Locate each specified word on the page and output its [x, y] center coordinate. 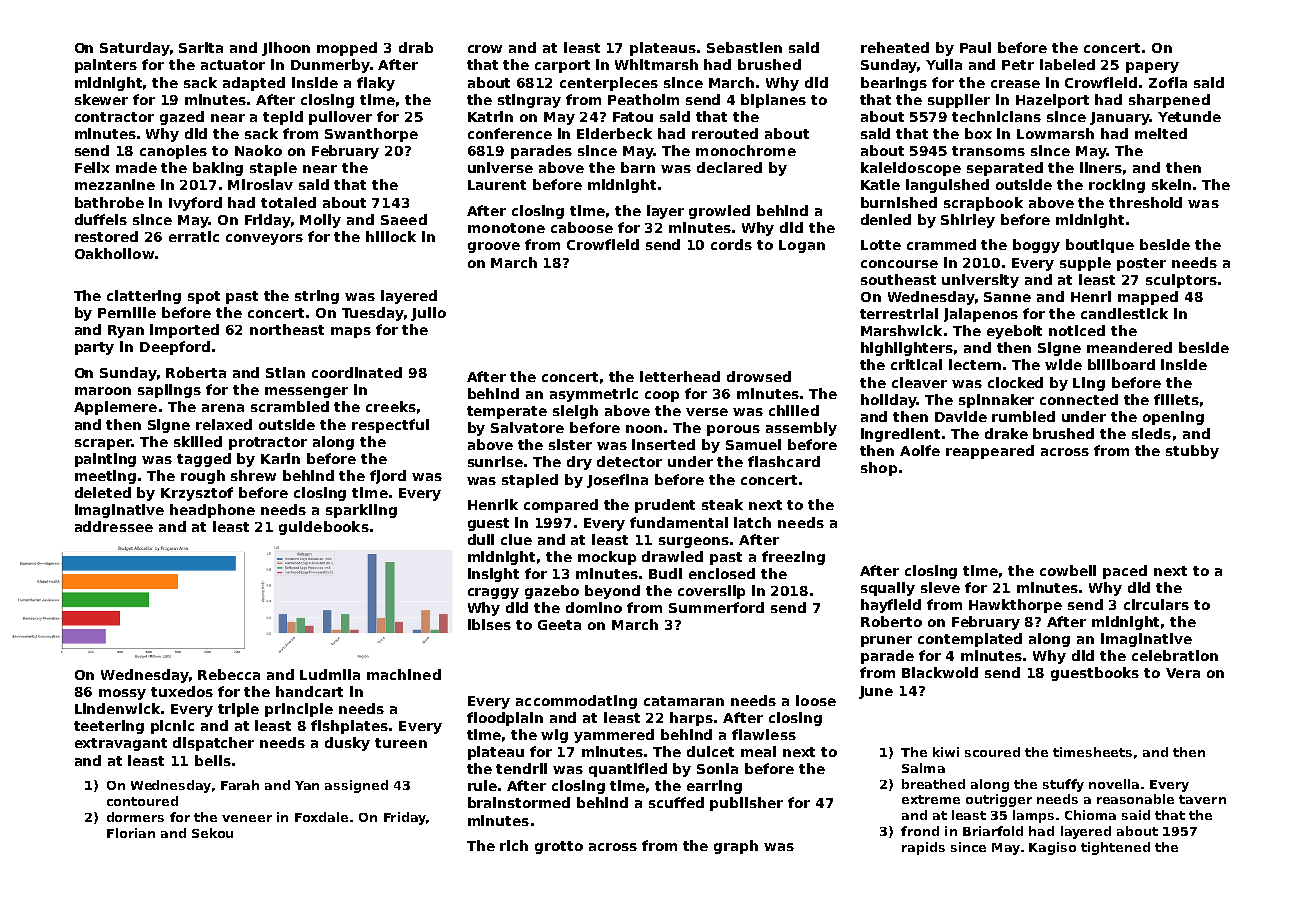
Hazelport [1052, 101]
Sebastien [744, 47]
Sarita [201, 47]
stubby [1192, 452]
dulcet [710, 751]
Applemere [115, 408]
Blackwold [940, 672]
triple [238, 710]
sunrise [495, 461]
